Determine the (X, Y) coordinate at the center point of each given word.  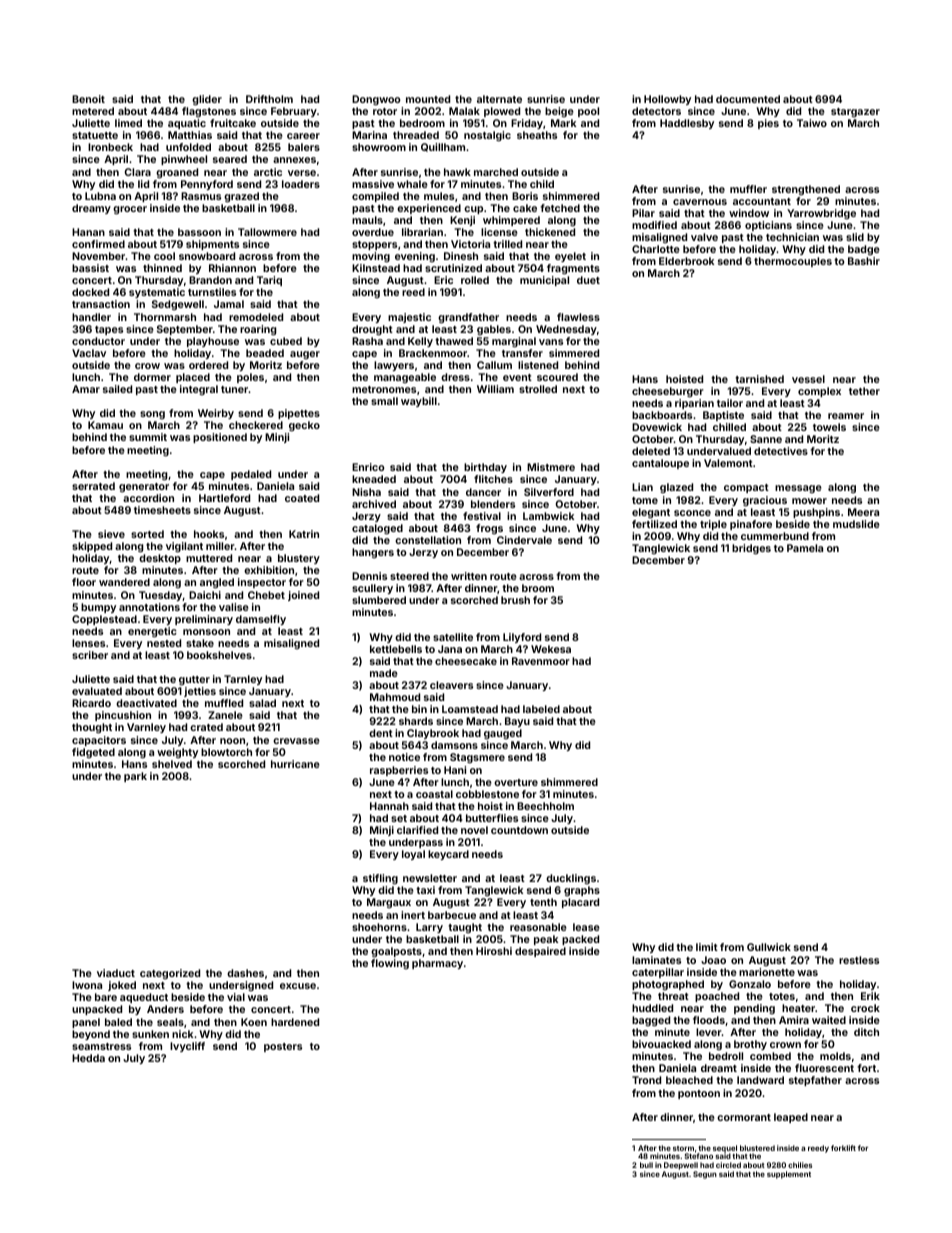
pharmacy (437, 964)
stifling (380, 879)
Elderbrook (686, 261)
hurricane (295, 764)
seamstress (101, 1046)
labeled (541, 709)
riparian (694, 404)
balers (304, 147)
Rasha (367, 341)
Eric (443, 280)
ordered (208, 365)
